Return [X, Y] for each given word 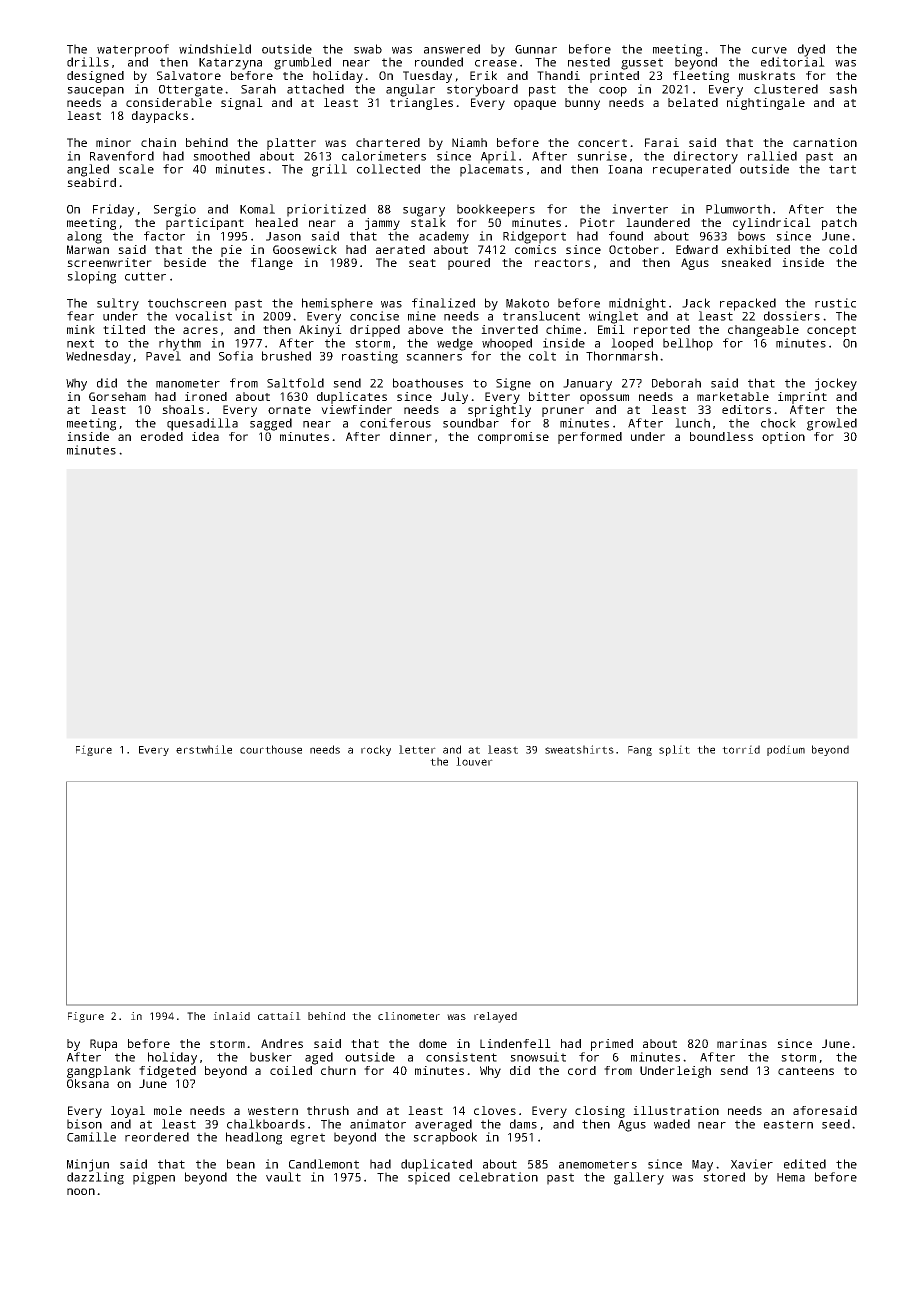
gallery [639, 1178]
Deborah [676, 383]
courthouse [271, 749]
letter [417, 749]
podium [786, 750]
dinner [411, 436]
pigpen [154, 1178]
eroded [162, 436]
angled [88, 170]
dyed [811, 50]
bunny [582, 104]
